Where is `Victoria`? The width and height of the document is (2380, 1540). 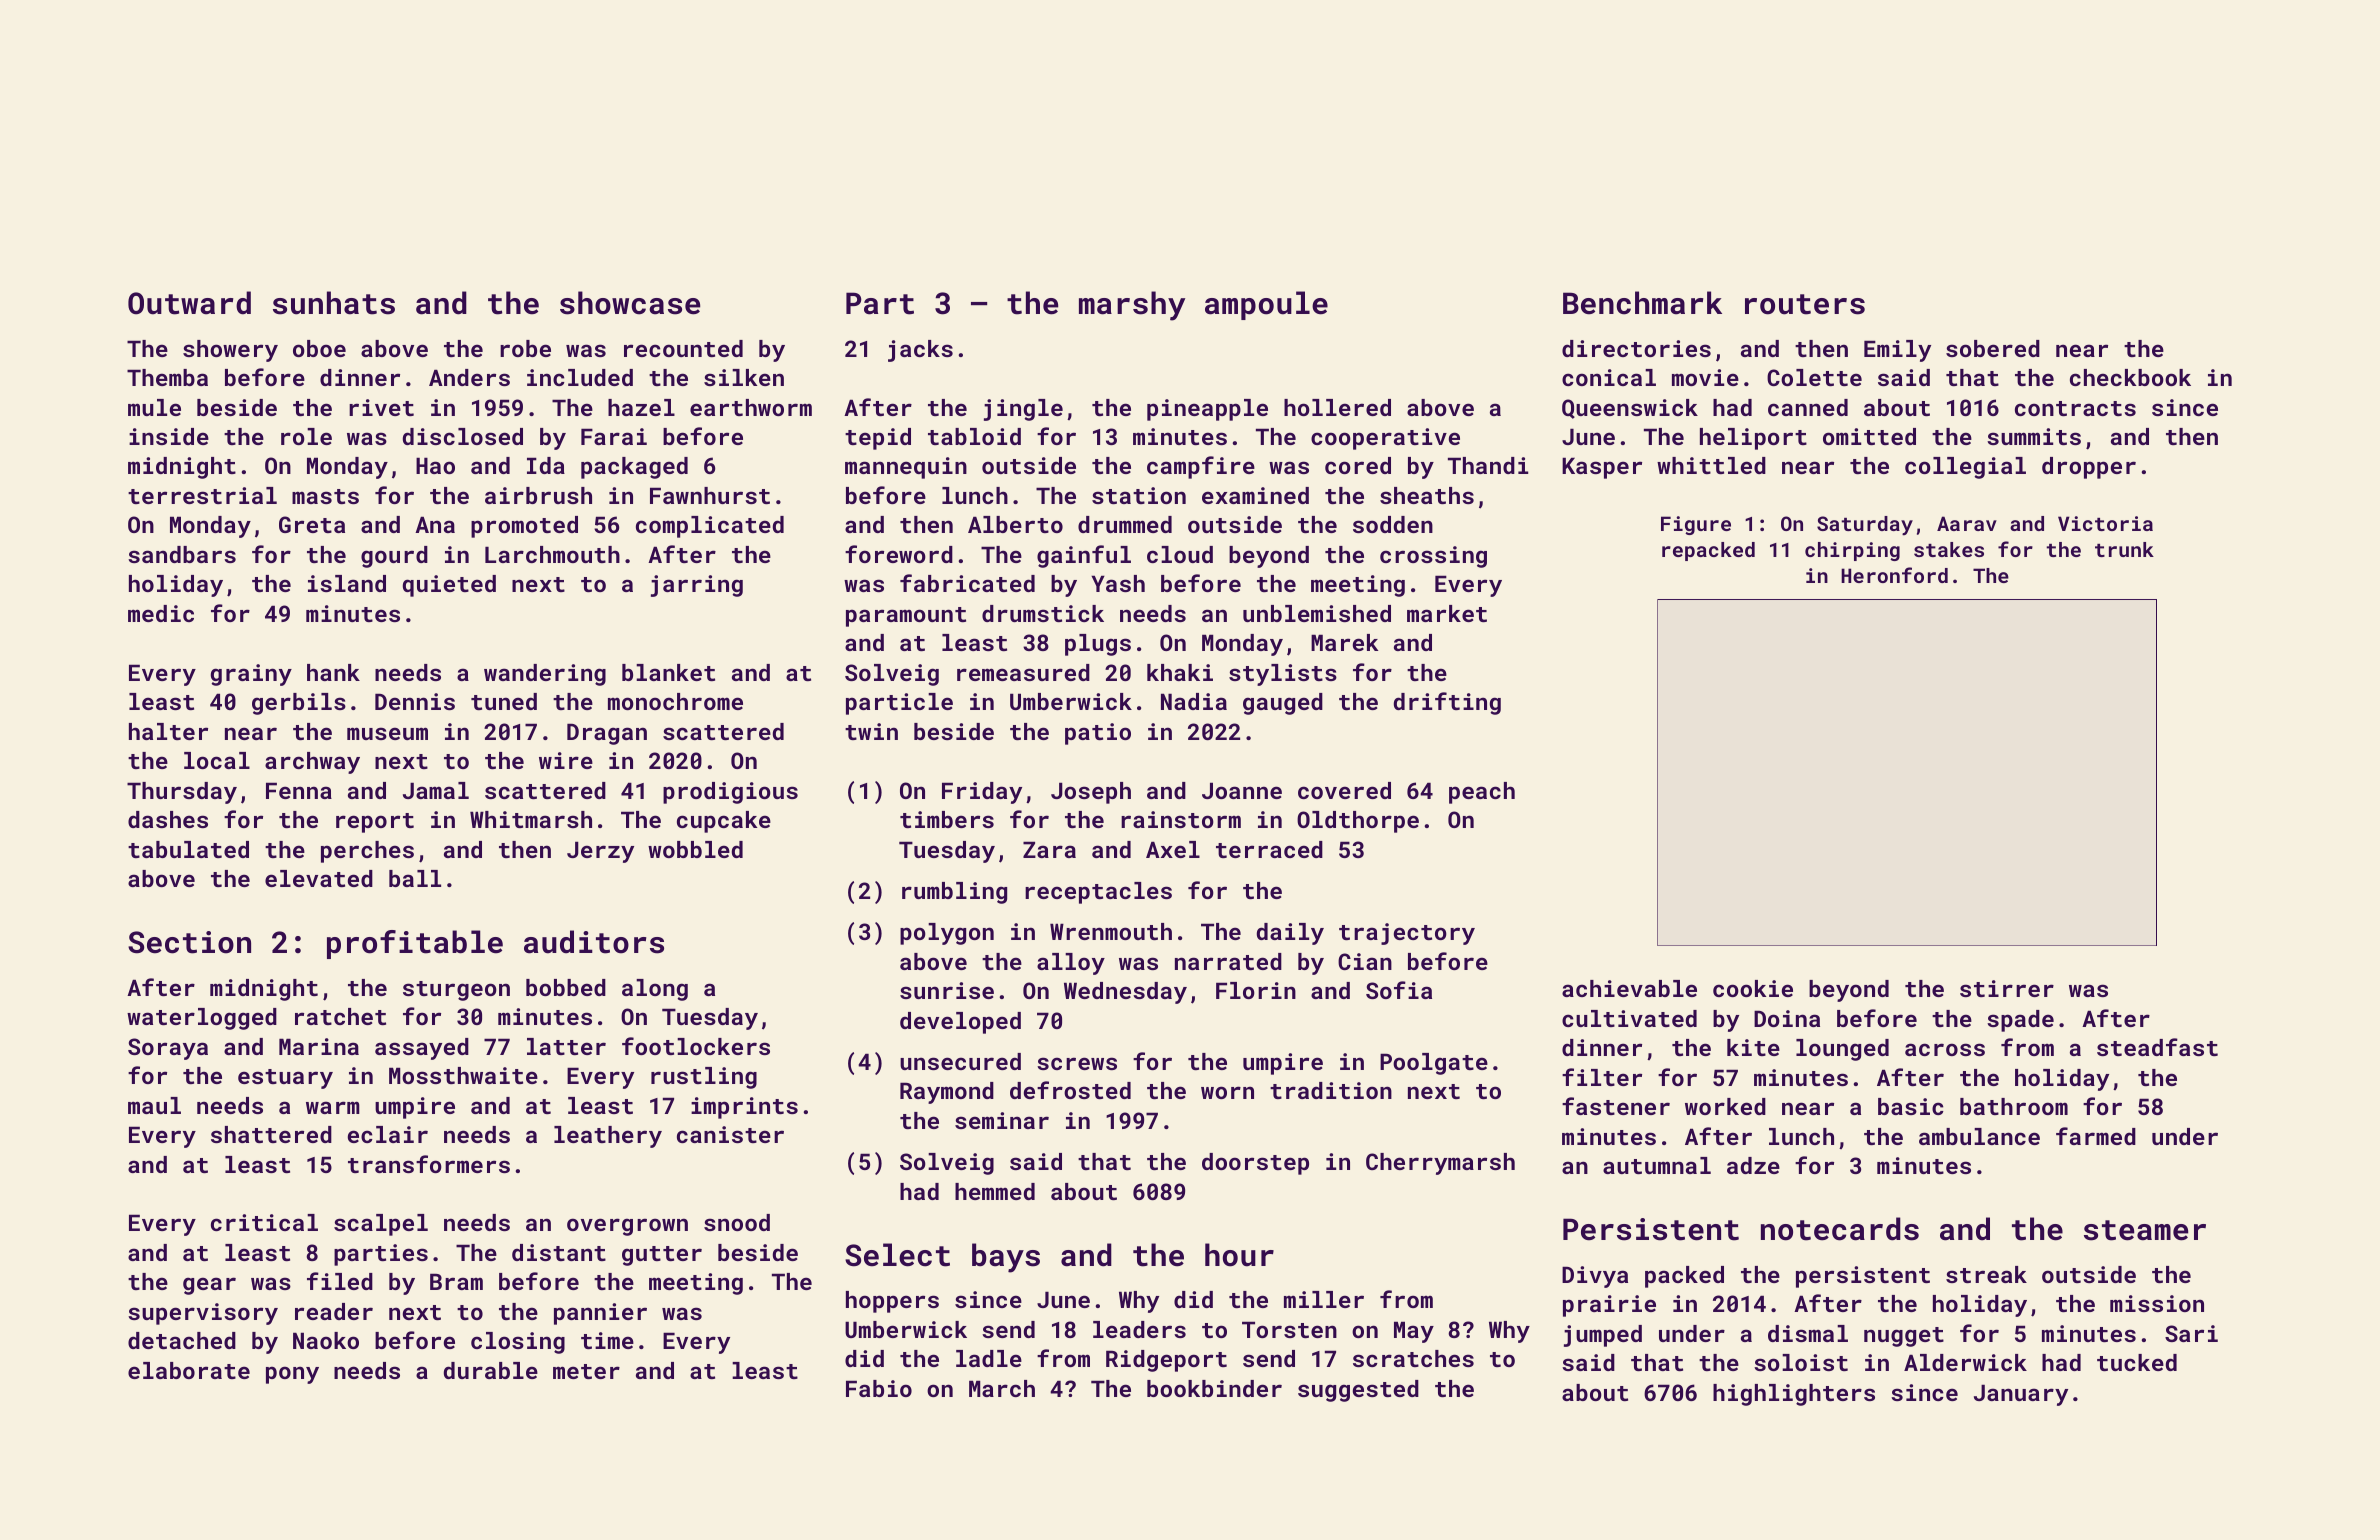
Victoria is located at coordinates (2105, 523).
